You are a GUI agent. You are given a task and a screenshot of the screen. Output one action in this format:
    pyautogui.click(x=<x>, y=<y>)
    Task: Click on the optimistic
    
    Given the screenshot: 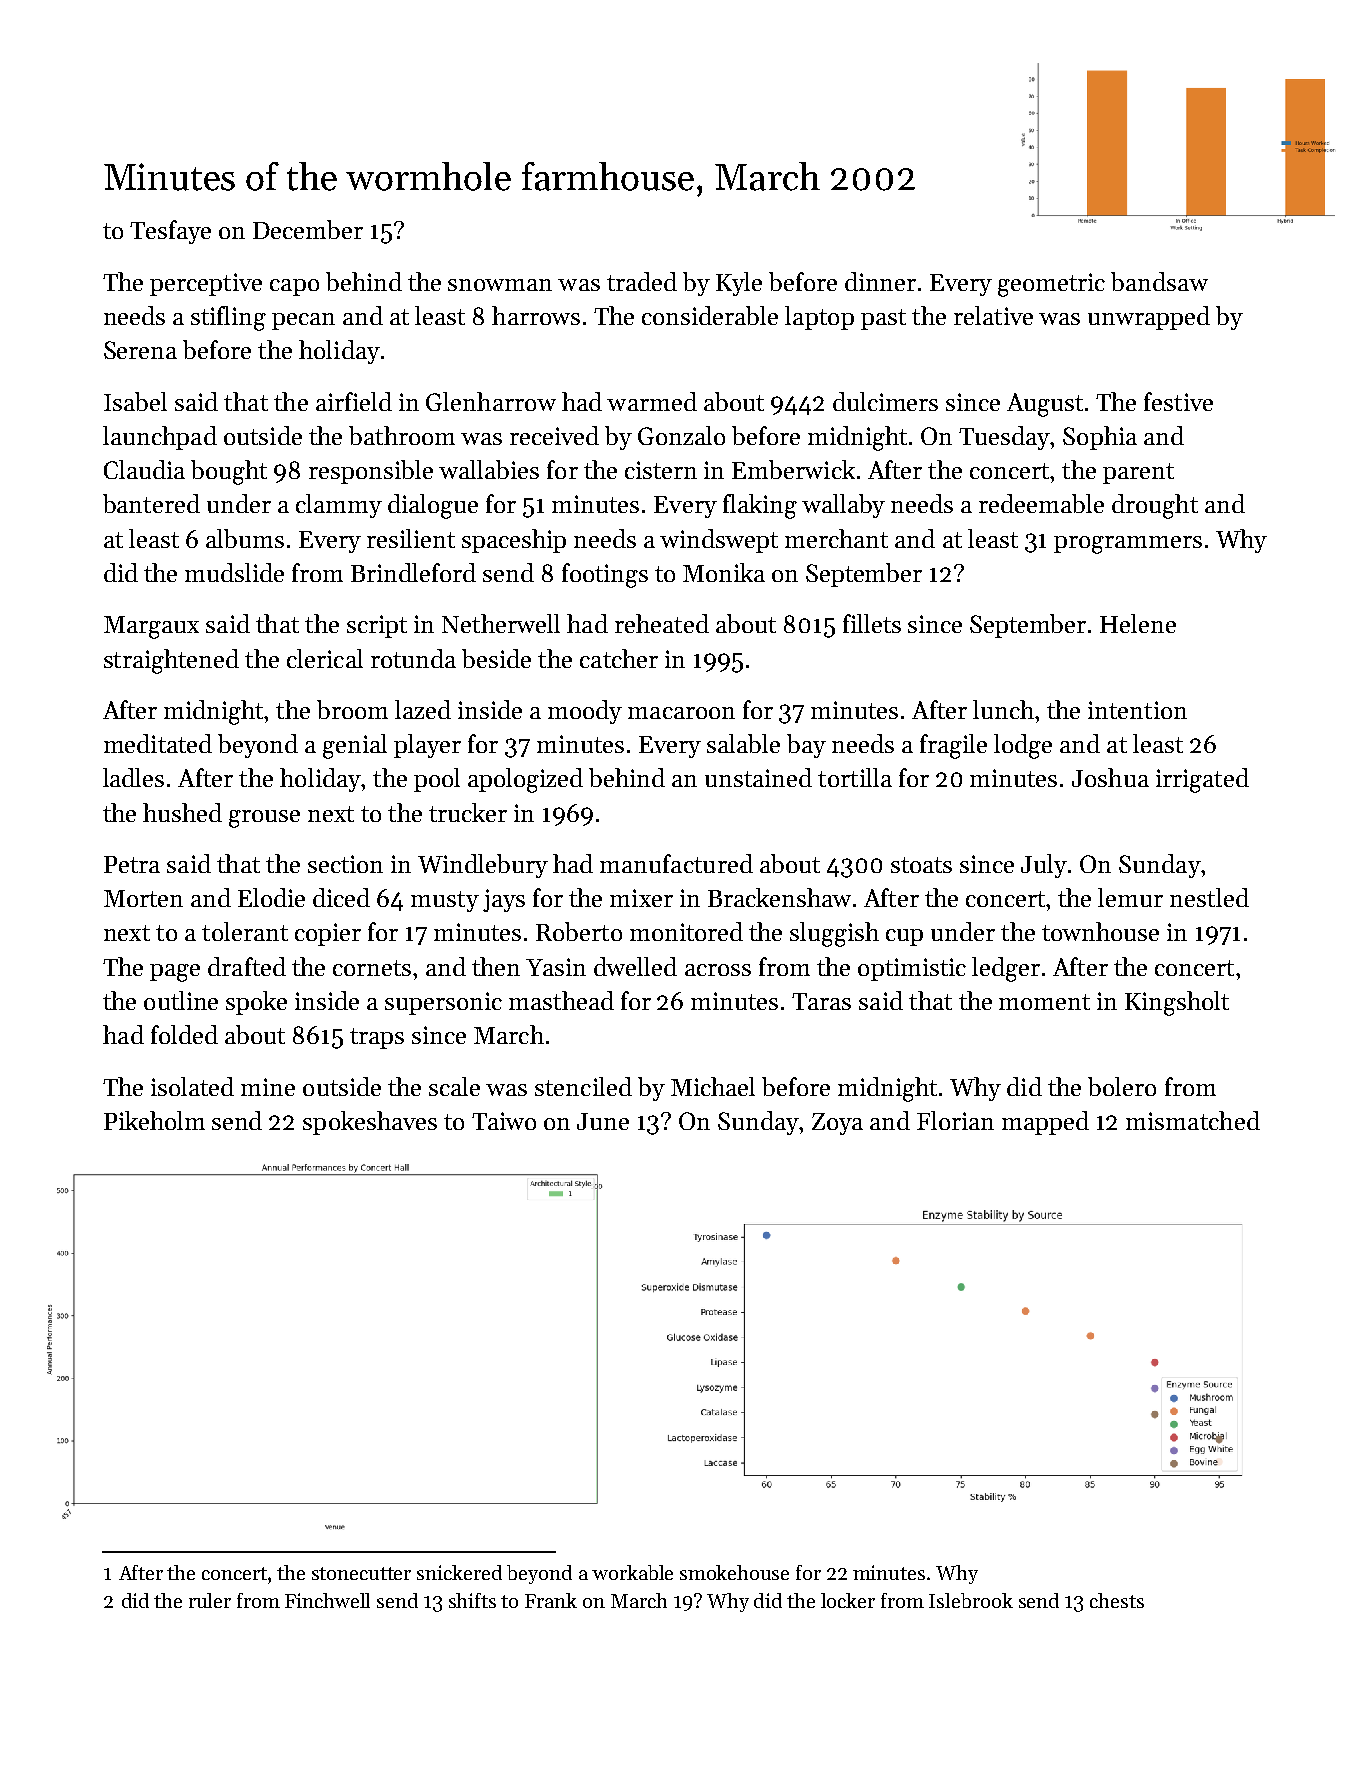 What is the action you would take?
    pyautogui.click(x=912, y=969)
